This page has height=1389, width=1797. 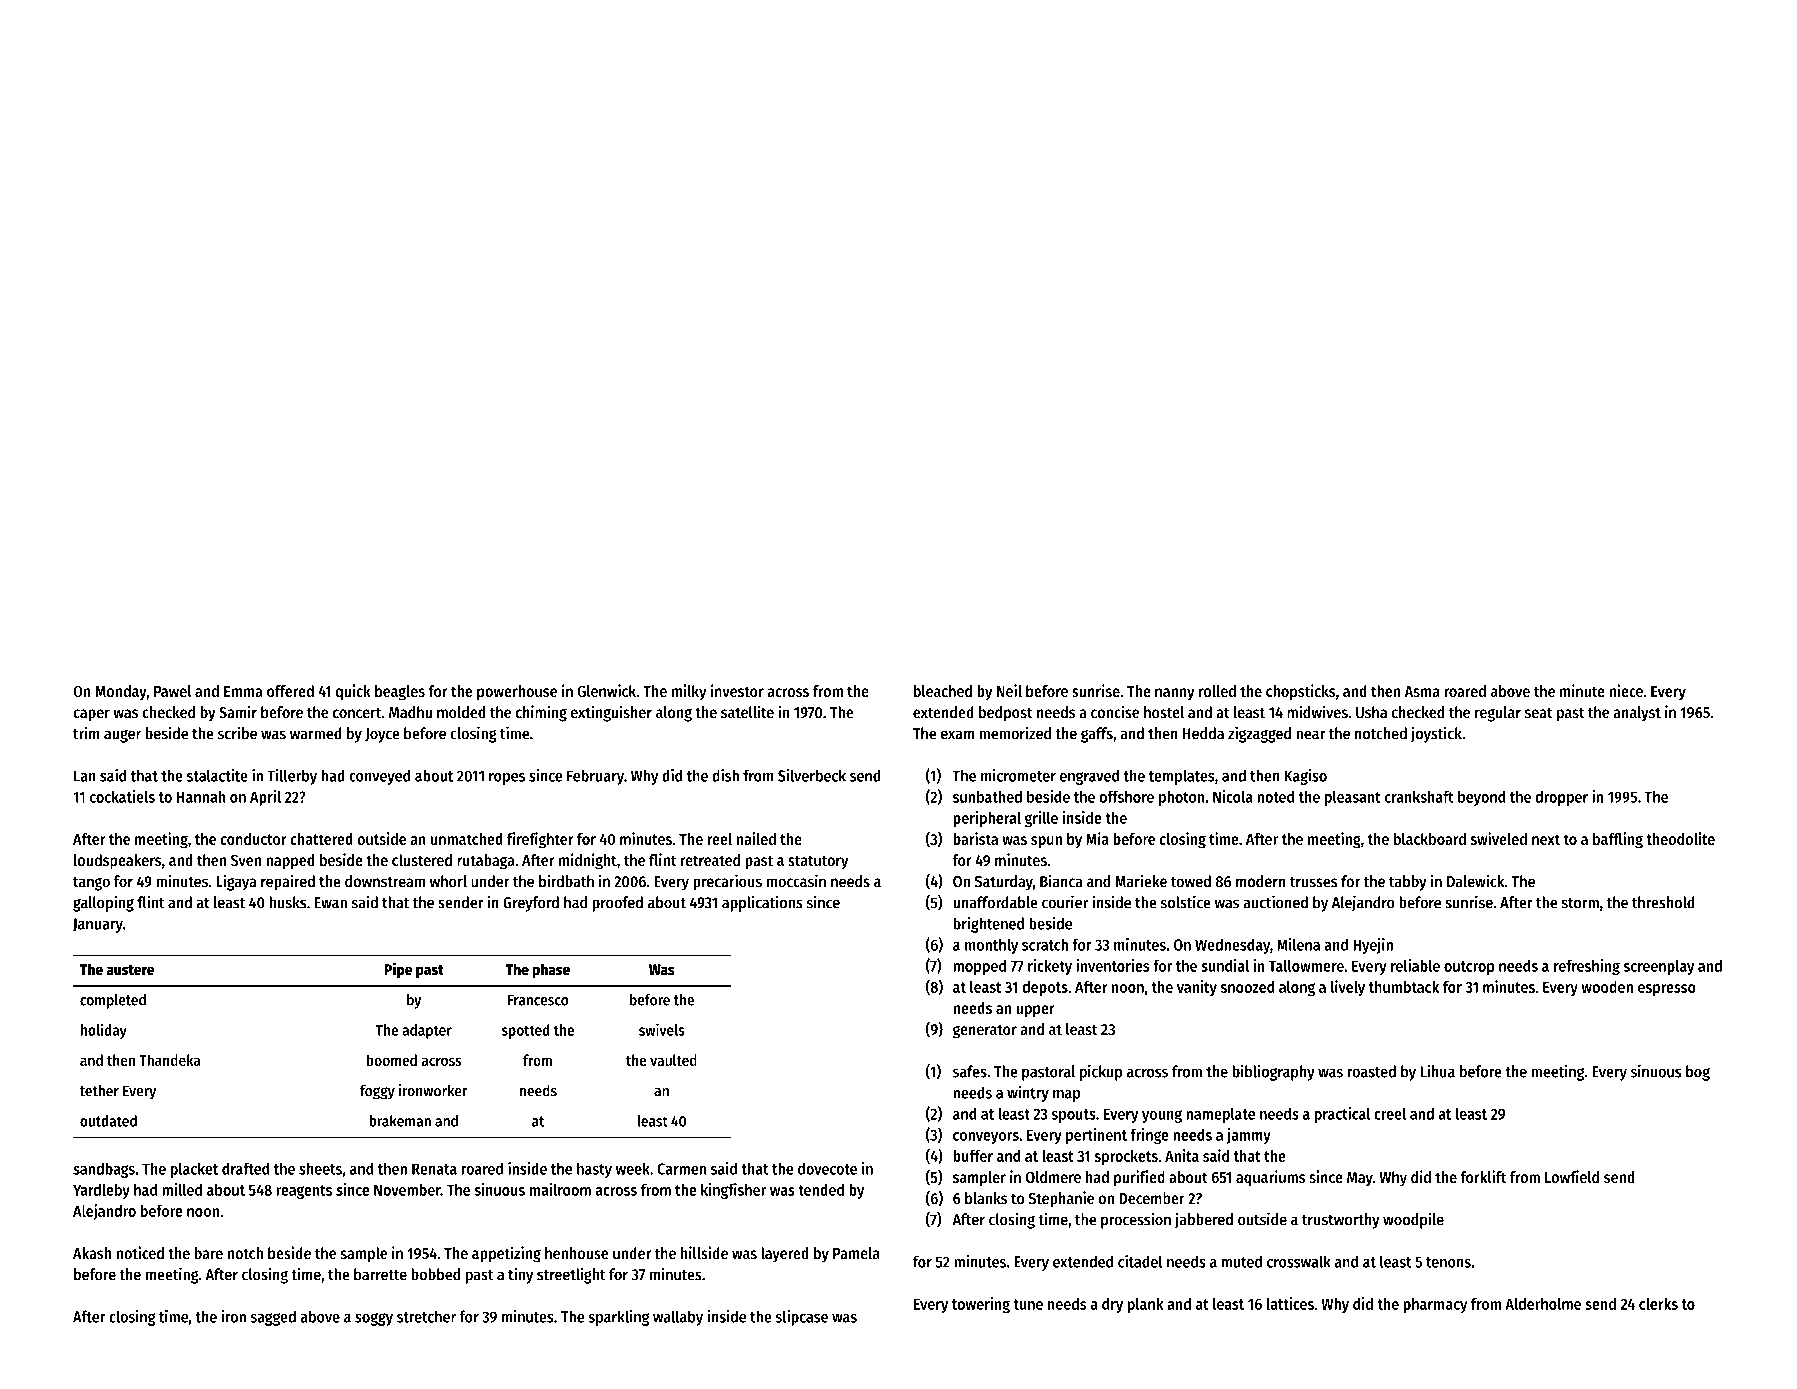 What do you see at coordinates (981, 1305) in the page?
I see `towering` at bounding box center [981, 1305].
